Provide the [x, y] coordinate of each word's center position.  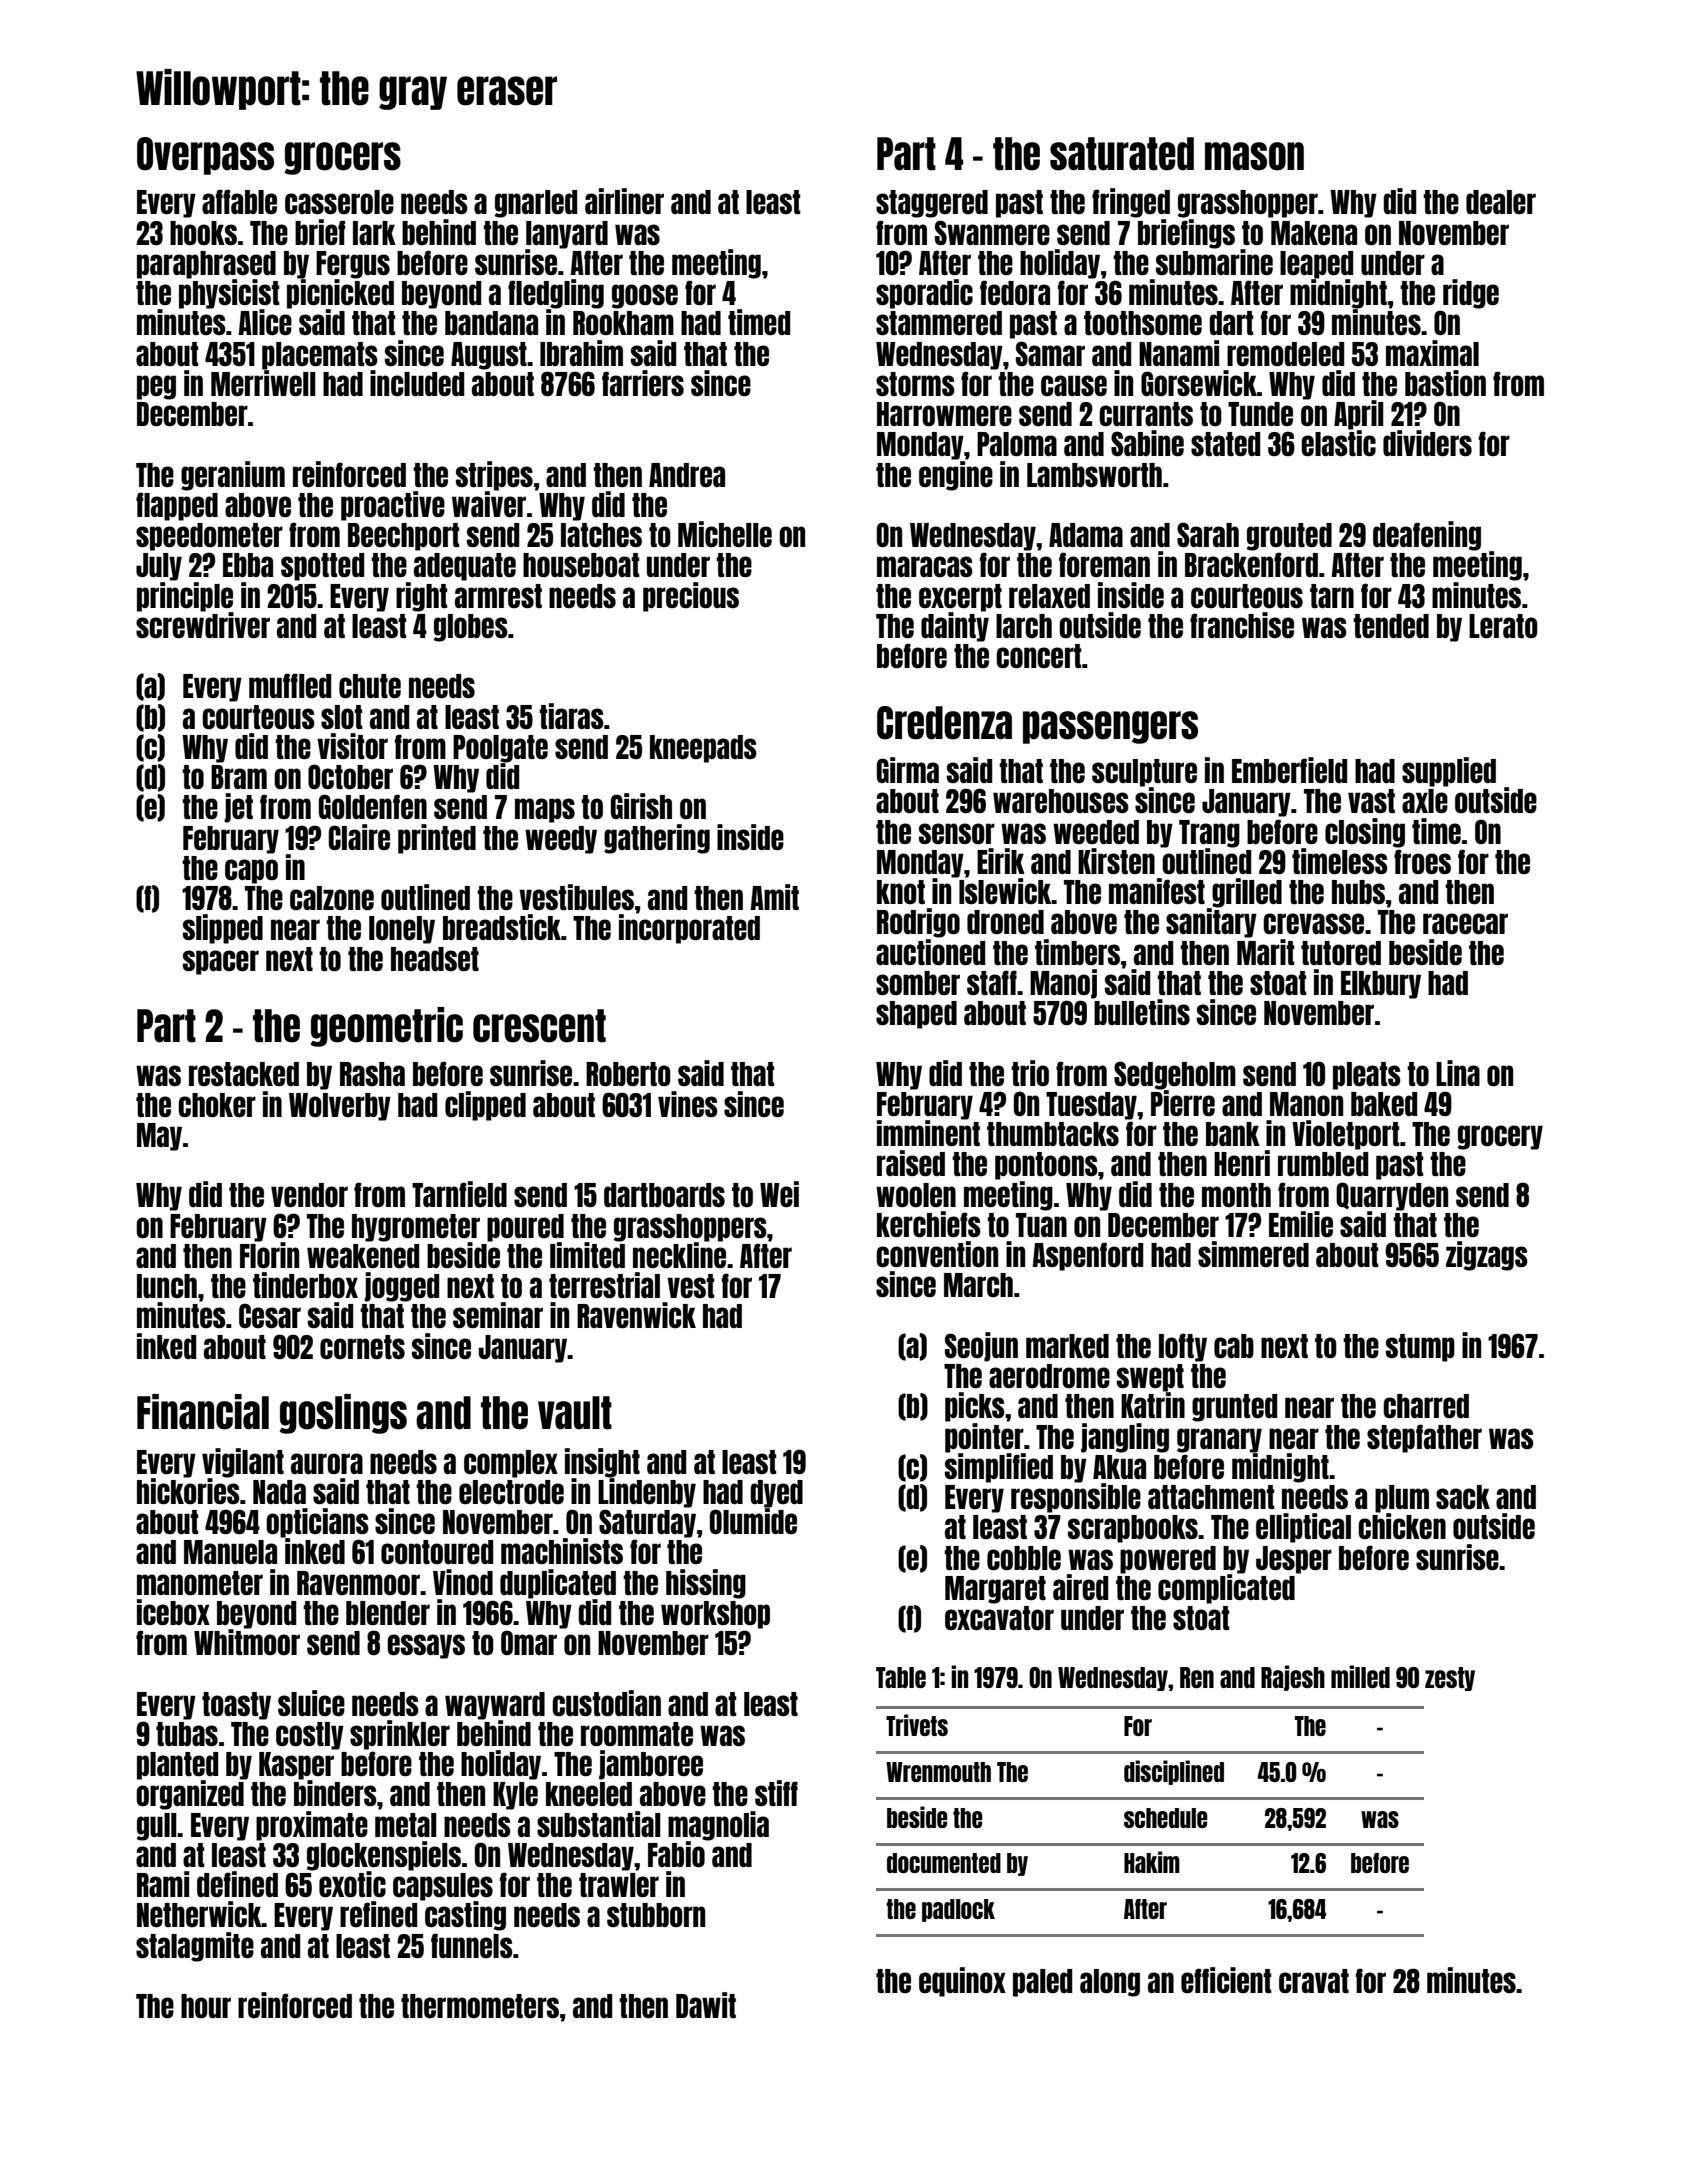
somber [918, 983]
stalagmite [195, 1947]
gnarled [535, 204]
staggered [932, 204]
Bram [239, 777]
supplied [1449, 772]
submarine [1214, 262]
